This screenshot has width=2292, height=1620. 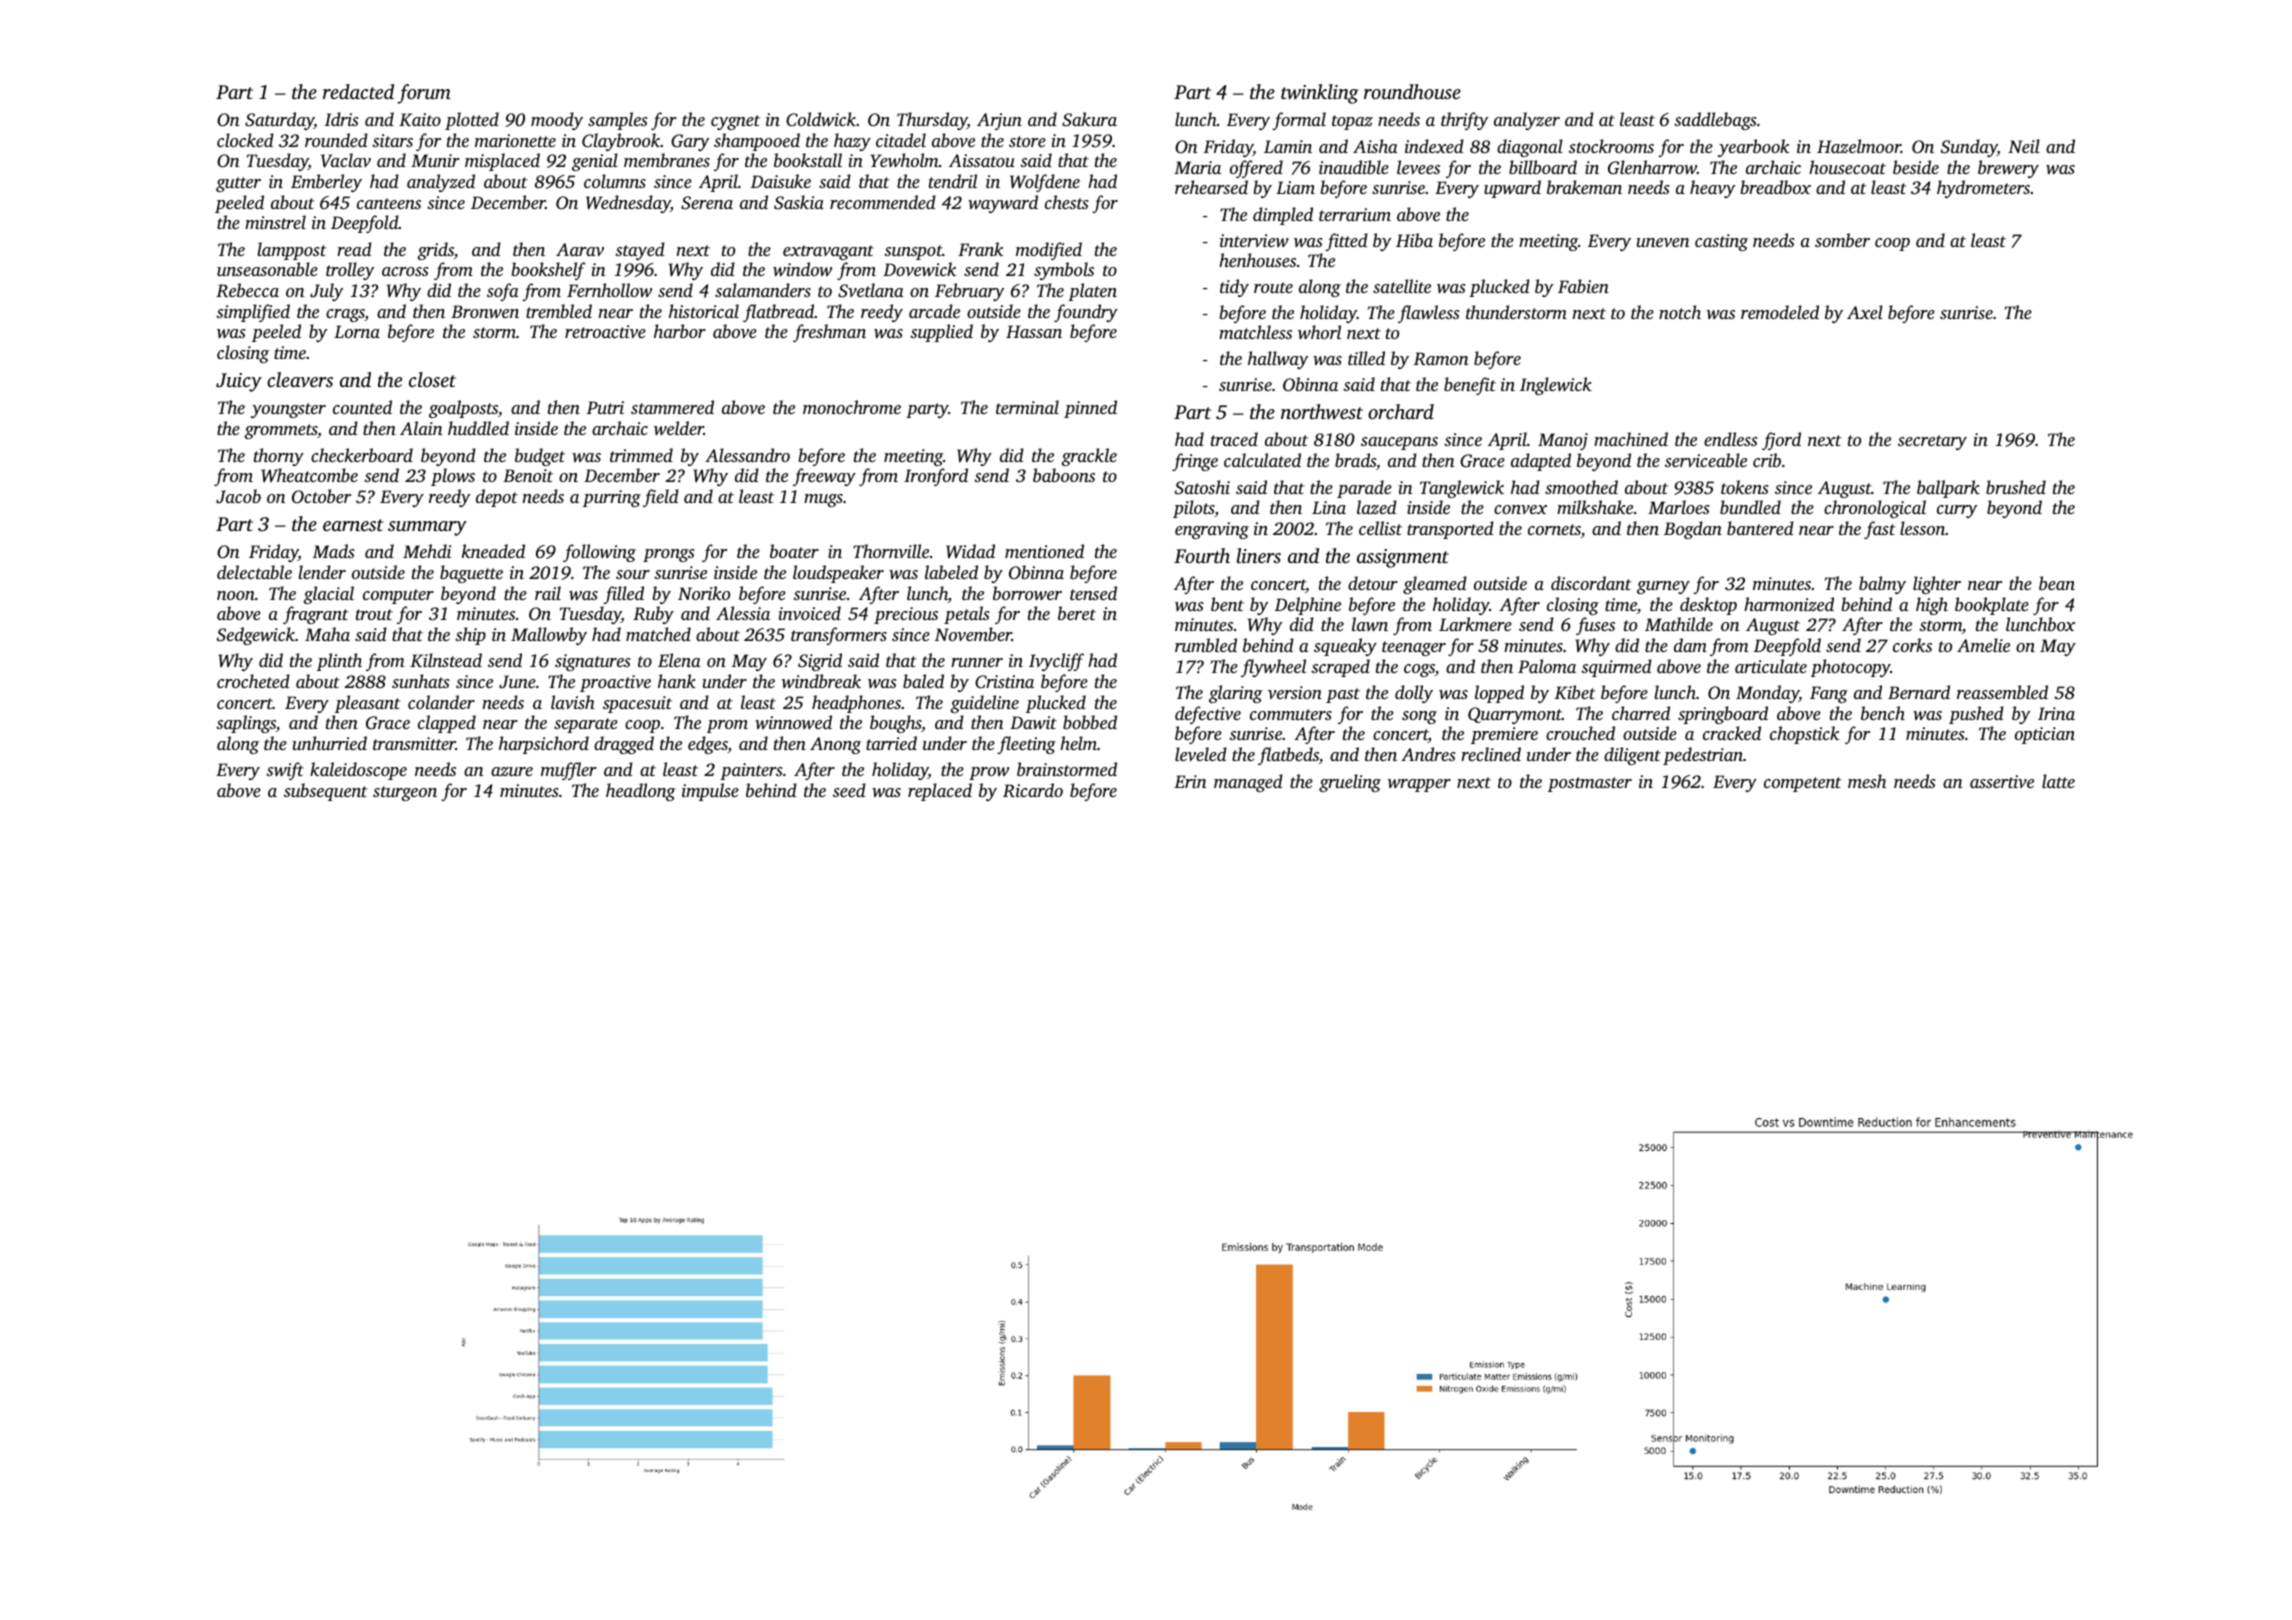 What do you see at coordinates (405, 793) in the screenshot?
I see `sturgeon` at bounding box center [405, 793].
